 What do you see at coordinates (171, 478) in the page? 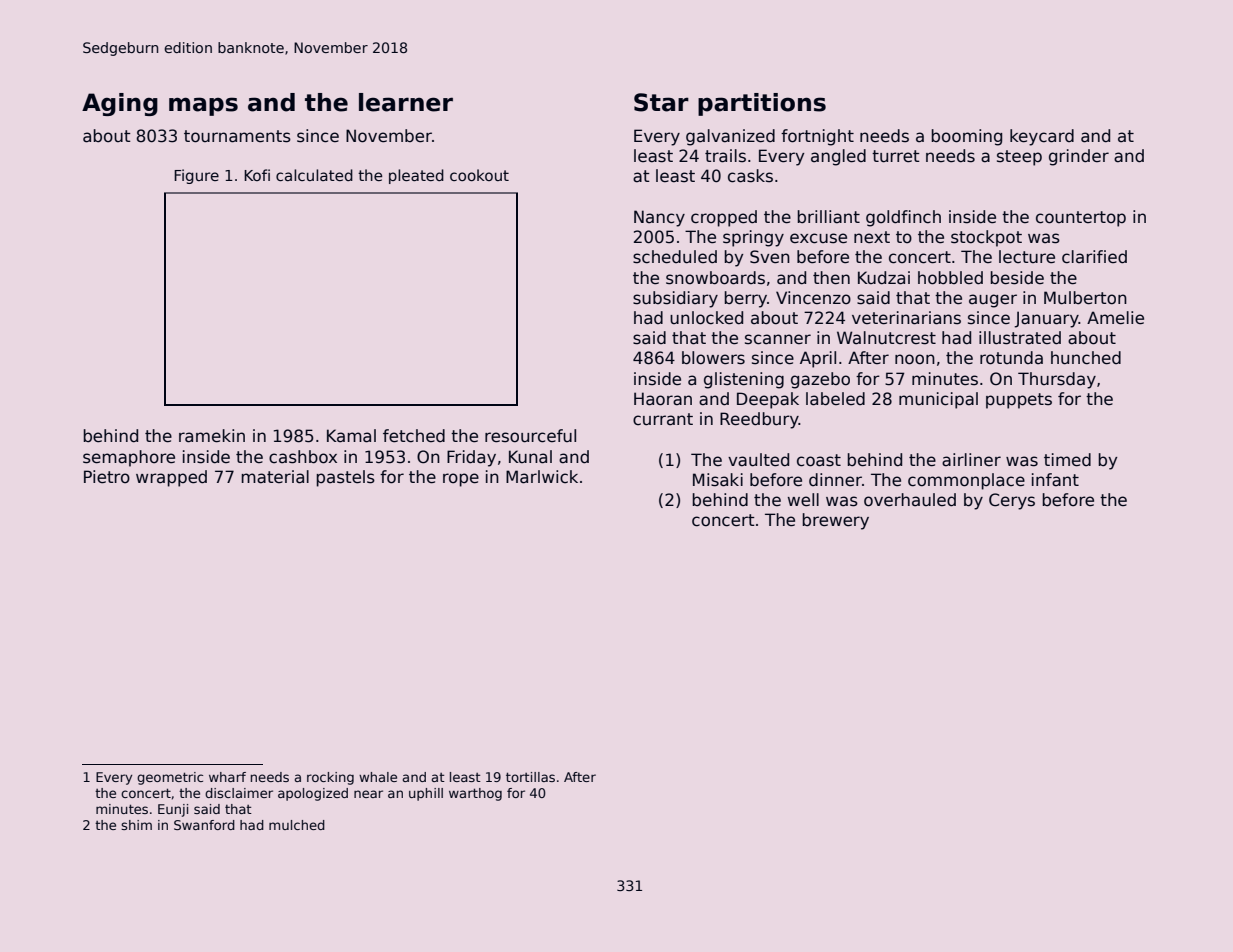
I see `wrapped` at bounding box center [171, 478].
